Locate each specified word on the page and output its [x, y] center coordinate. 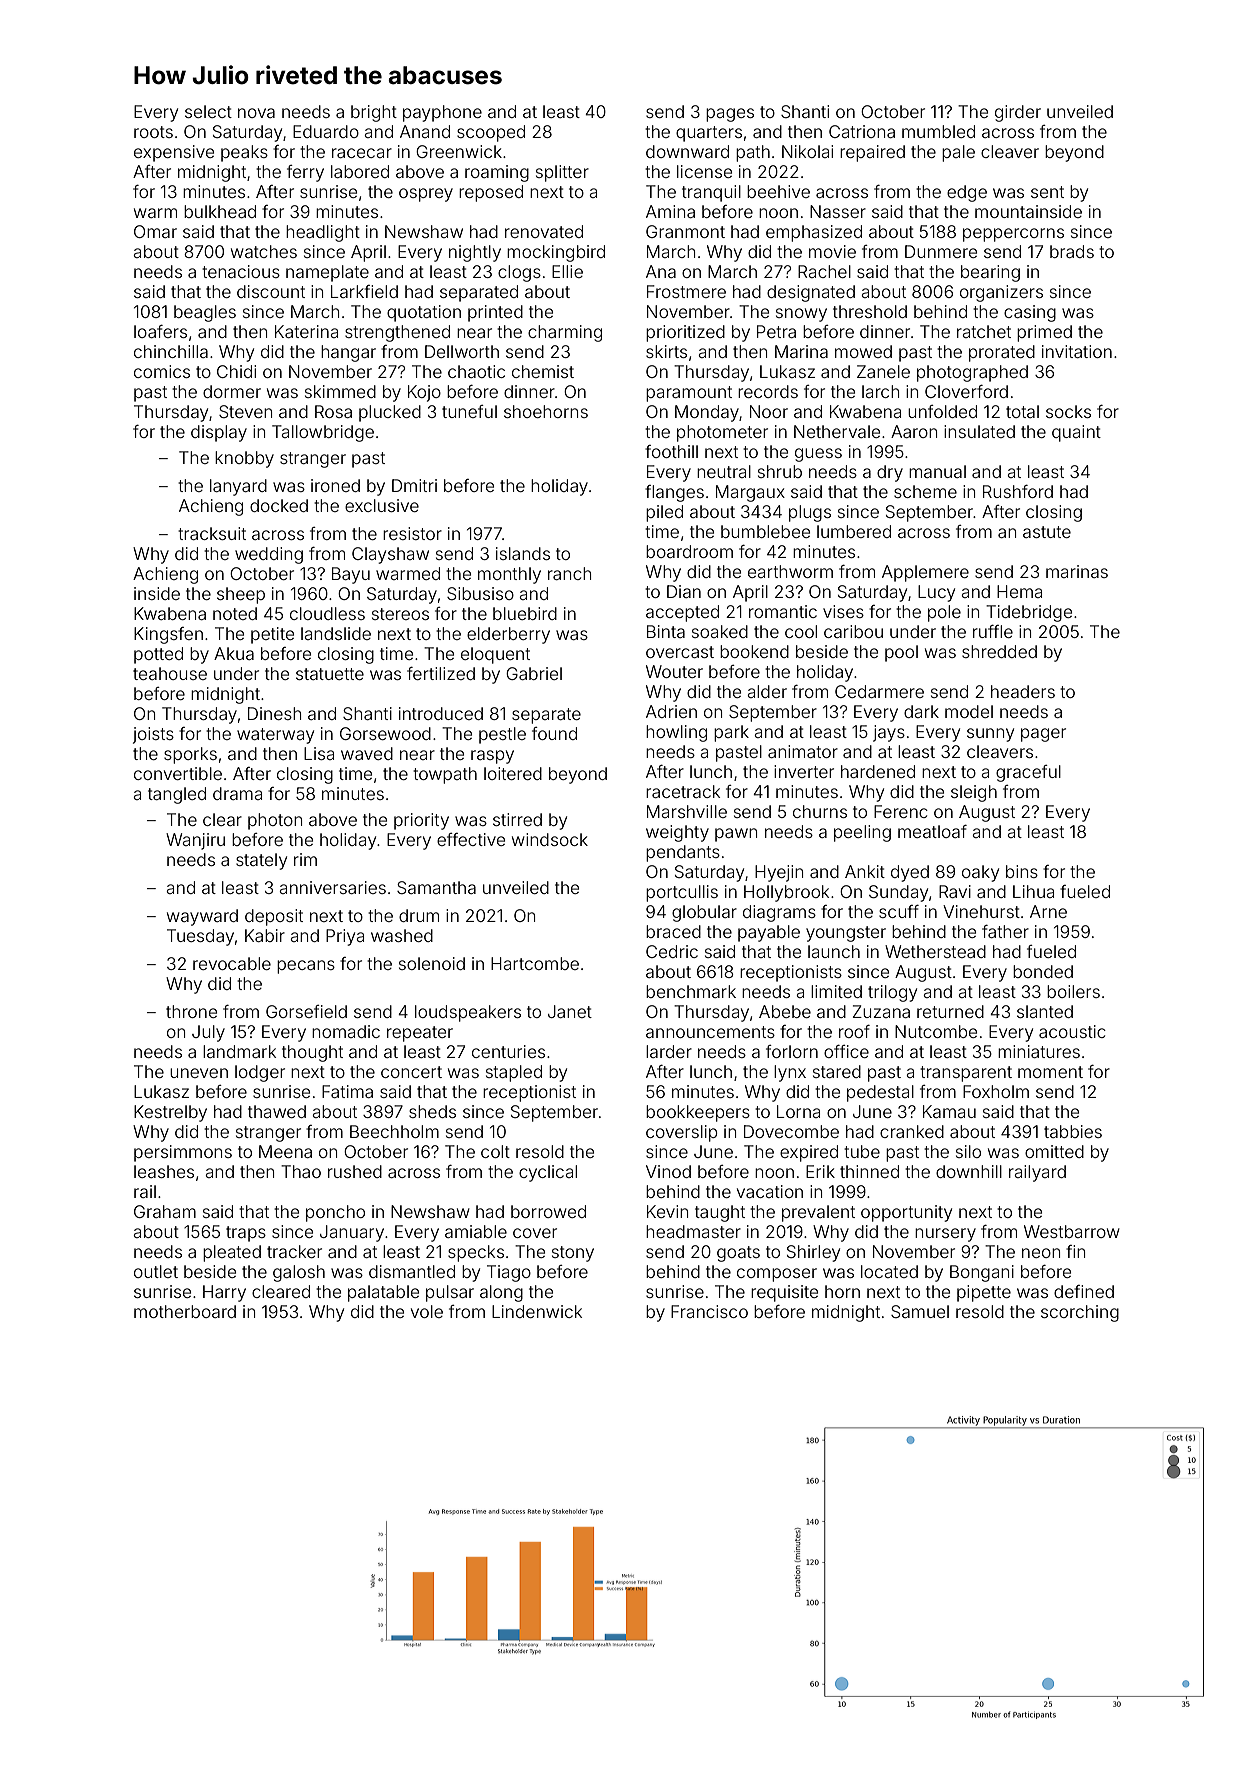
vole [427, 1311]
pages [730, 115]
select [208, 111]
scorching [1080, 1313]
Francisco [709, 1311]
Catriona [862, 131]
